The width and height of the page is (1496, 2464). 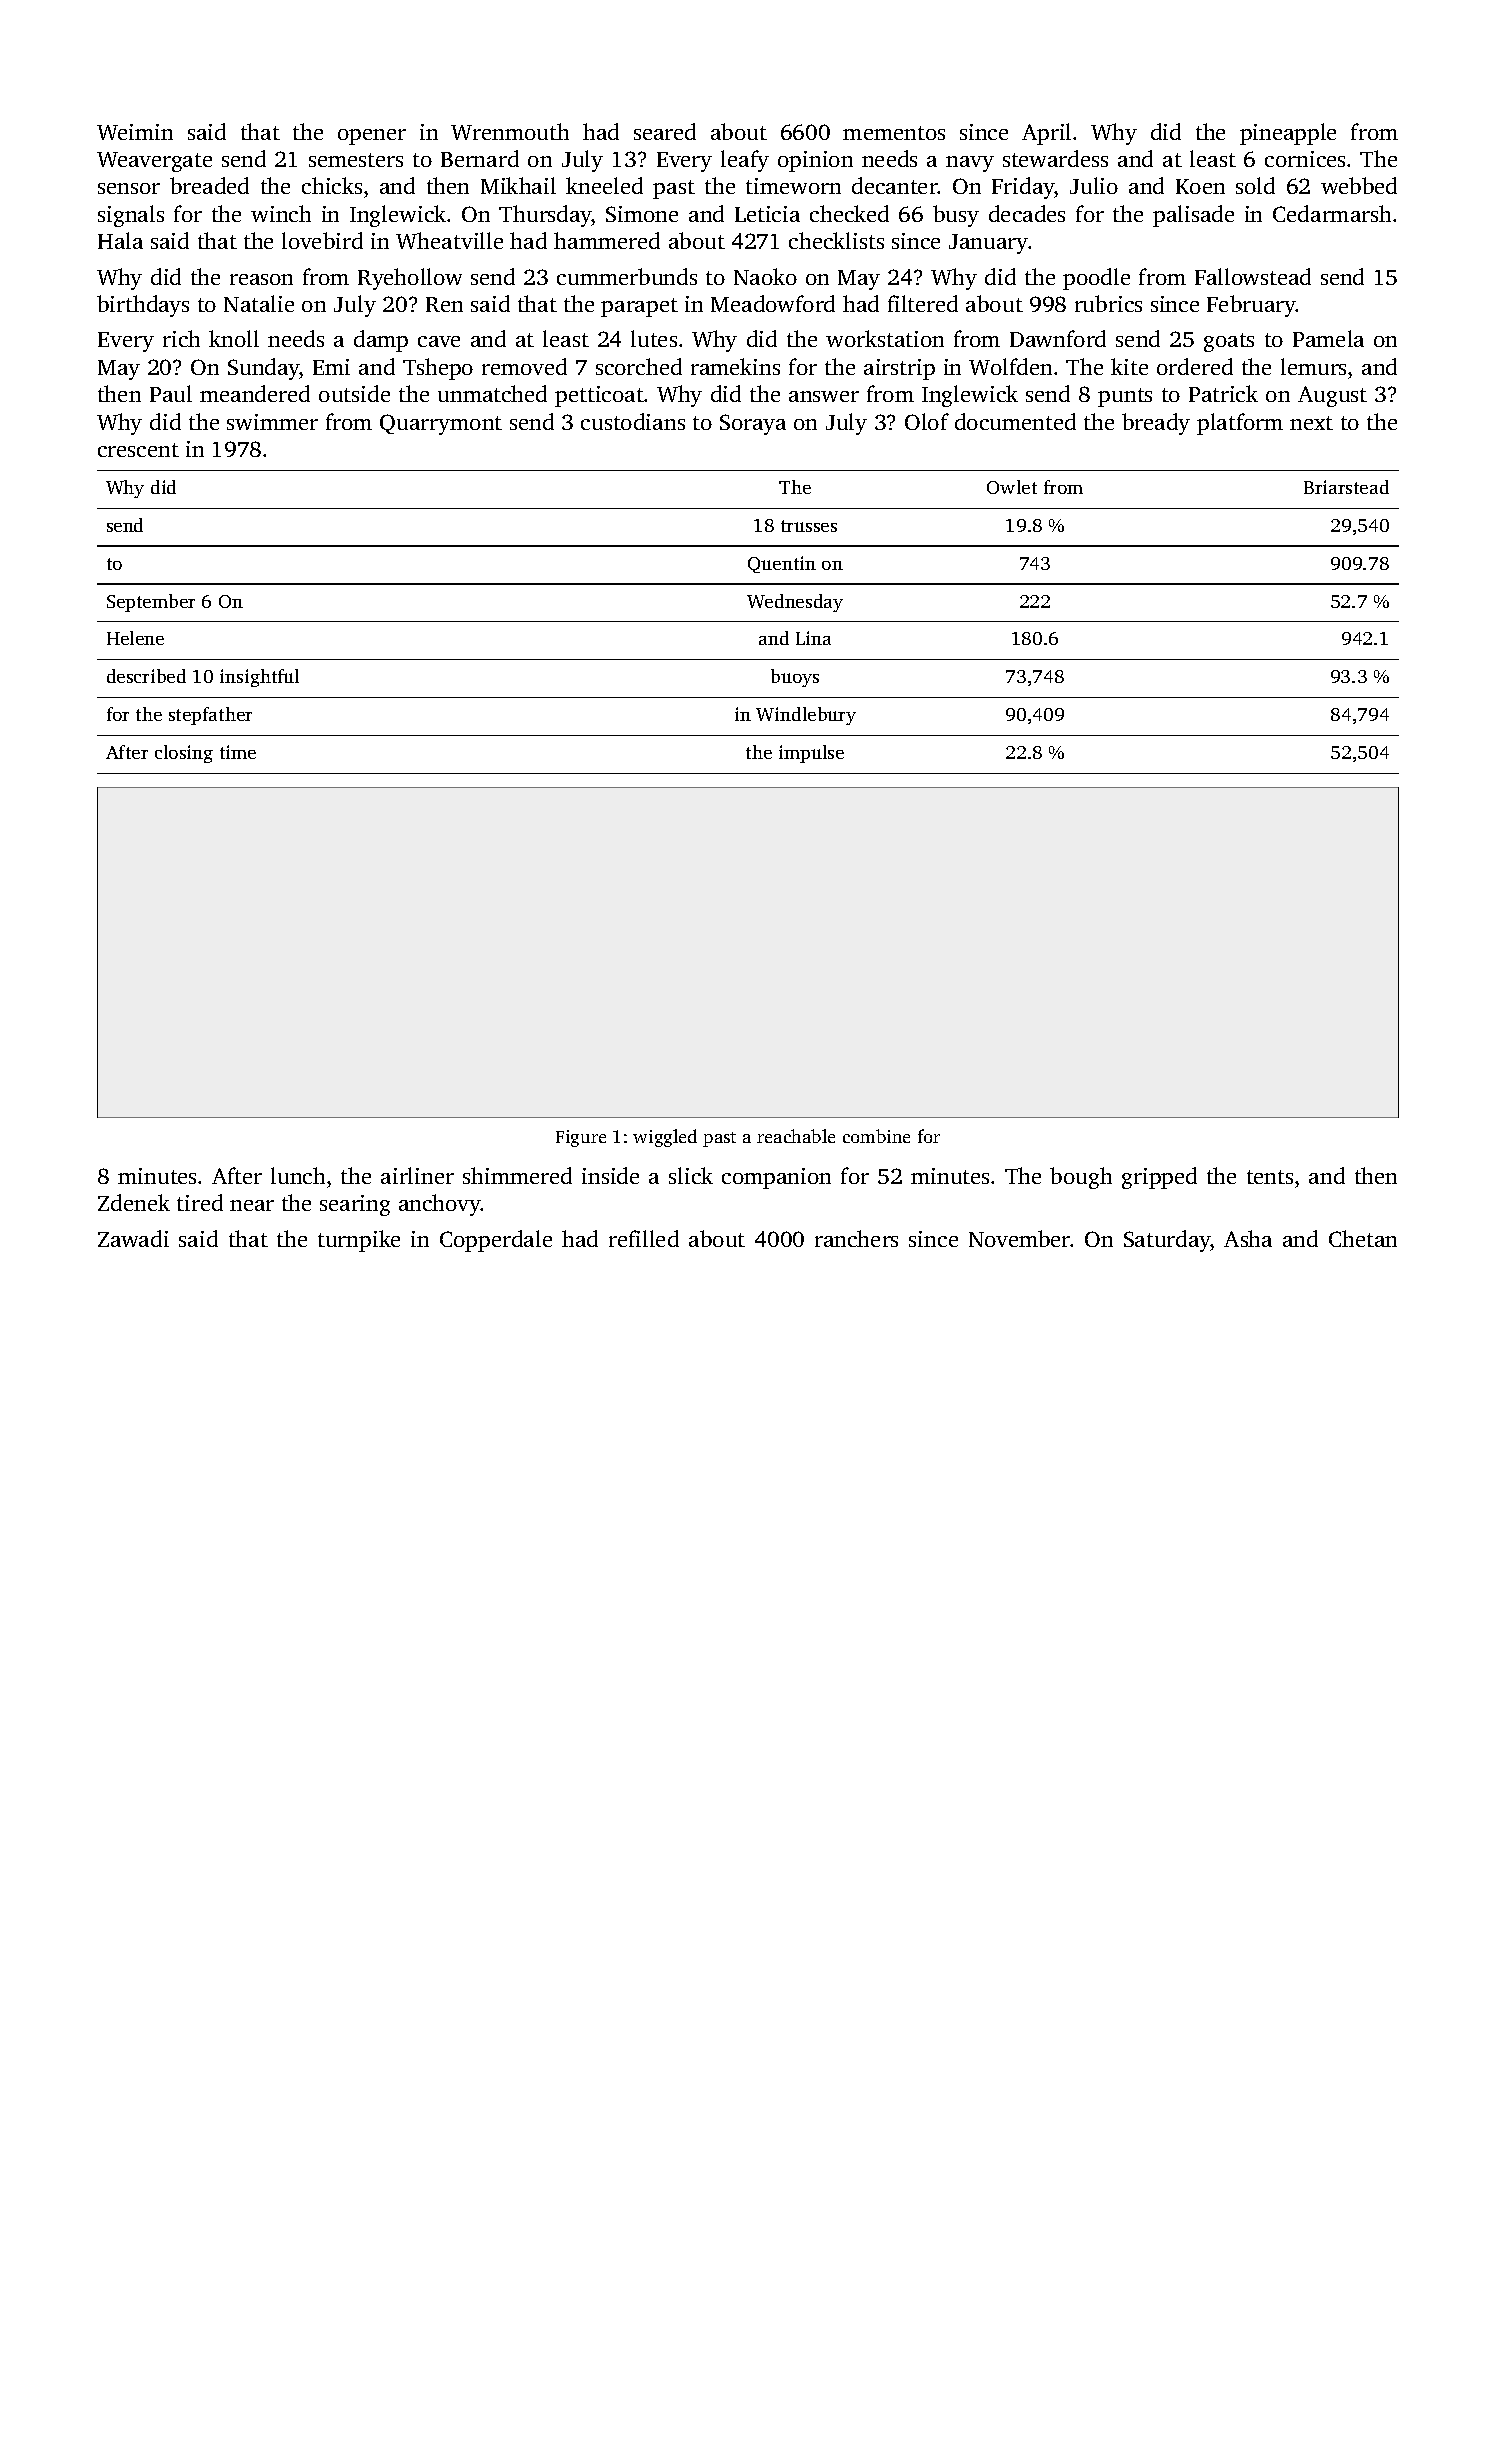 What do you see at coordinates (154, 162) in the page?
I see `Weavergate` at bounding box center [154, 162].
